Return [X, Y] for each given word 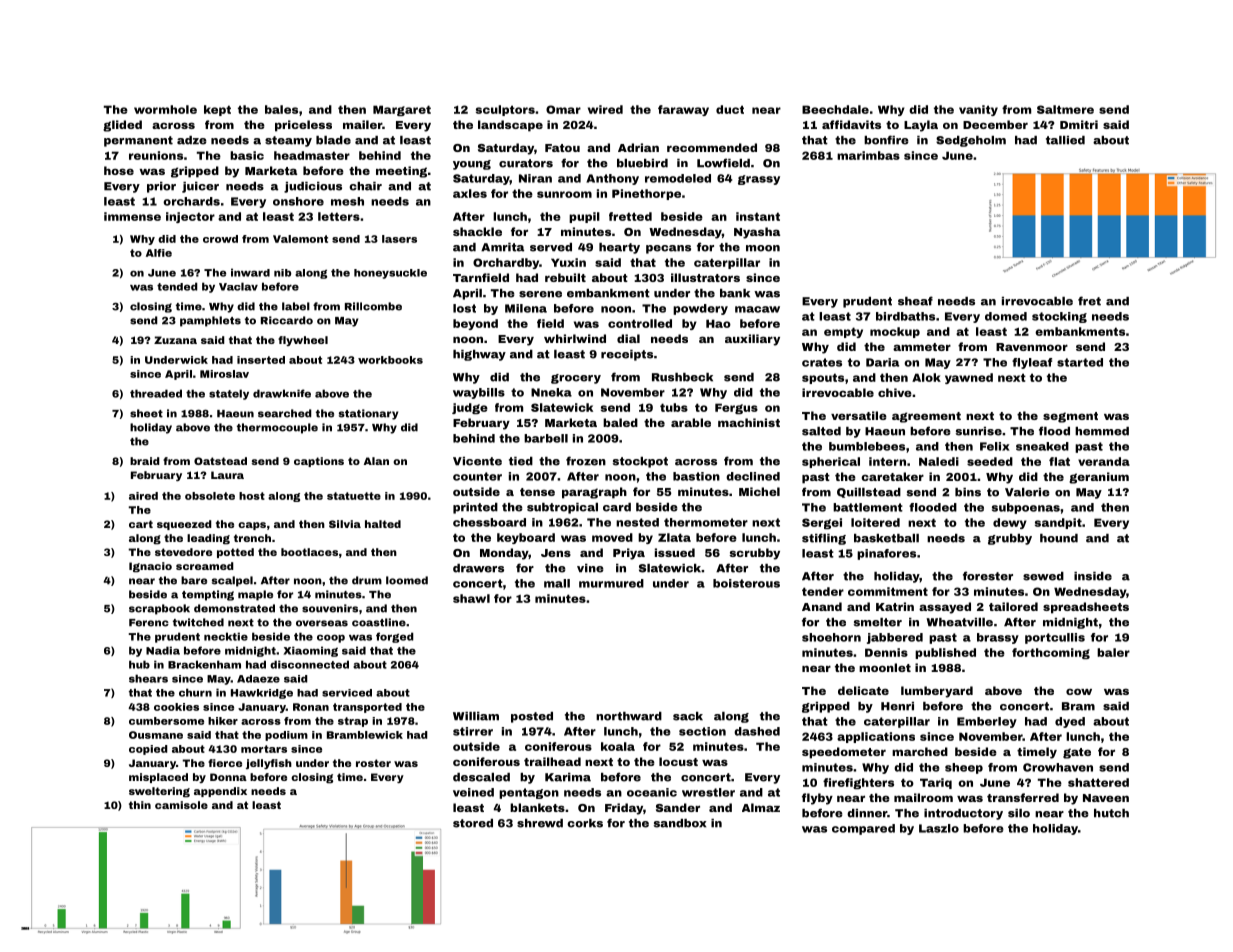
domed [1006, 316]
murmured [611, 583]
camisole [181, 805]
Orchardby [506, 263]
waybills [479, 393]
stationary [368, 414]
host [252, 496]
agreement [926, 417]
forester [988, 576]
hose [119, 170]
